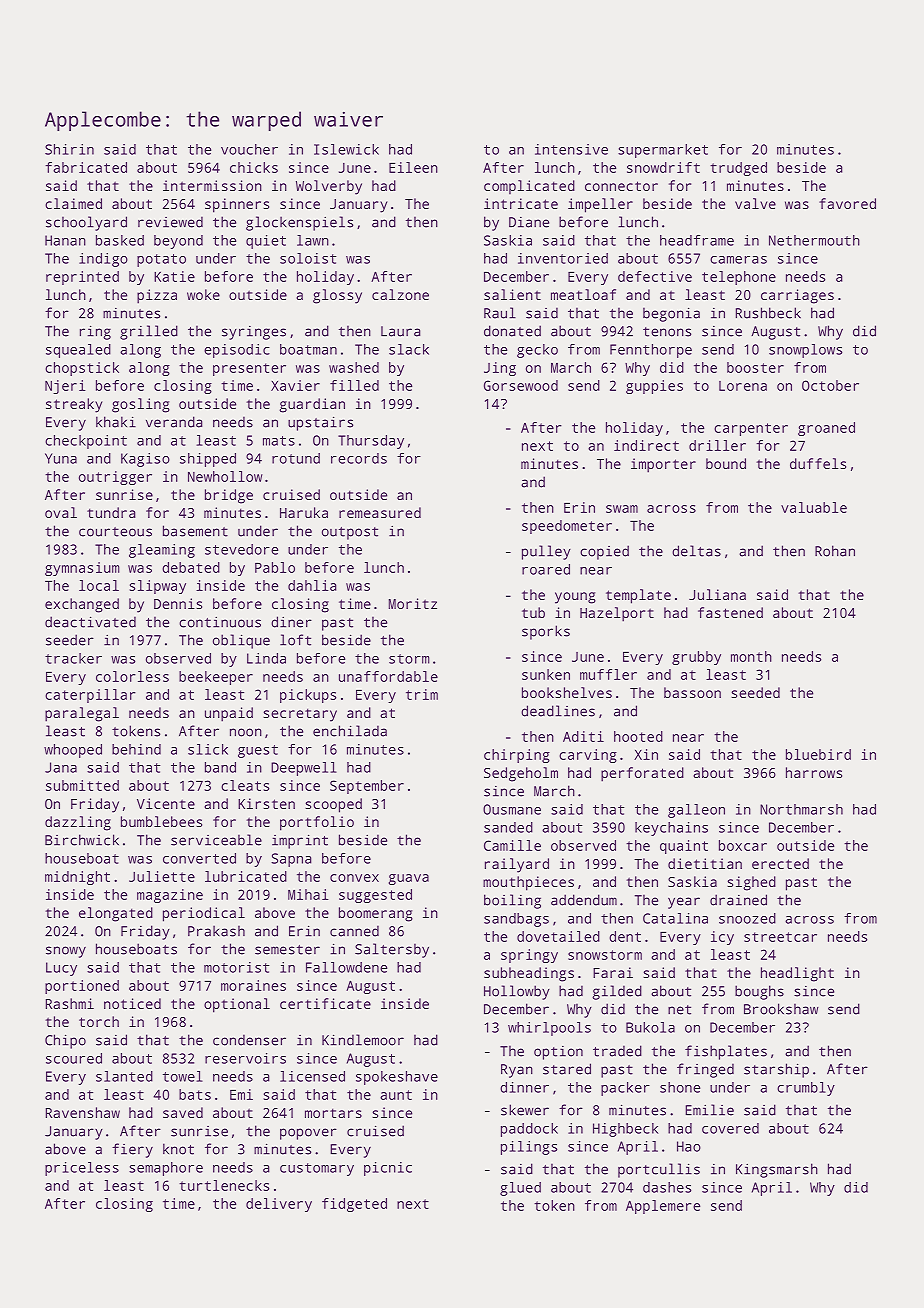 Image resolution: width=924 pixels, height=1308 pixels. Describe the element at coordinates (830, 385) in the screenshot. I see `October` at that location.
